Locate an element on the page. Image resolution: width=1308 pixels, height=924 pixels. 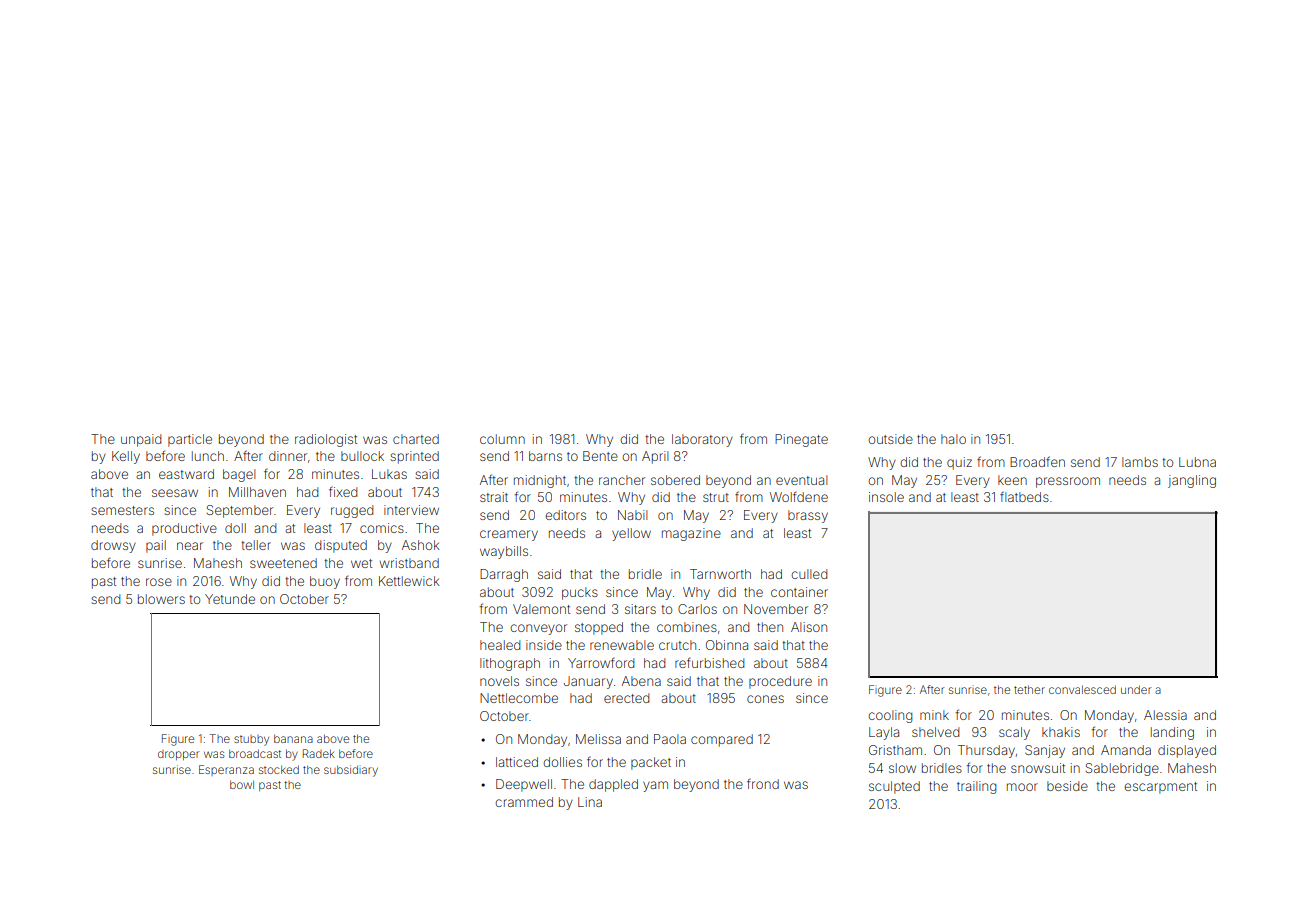
Melissa is located at coordinates (598, 739).
